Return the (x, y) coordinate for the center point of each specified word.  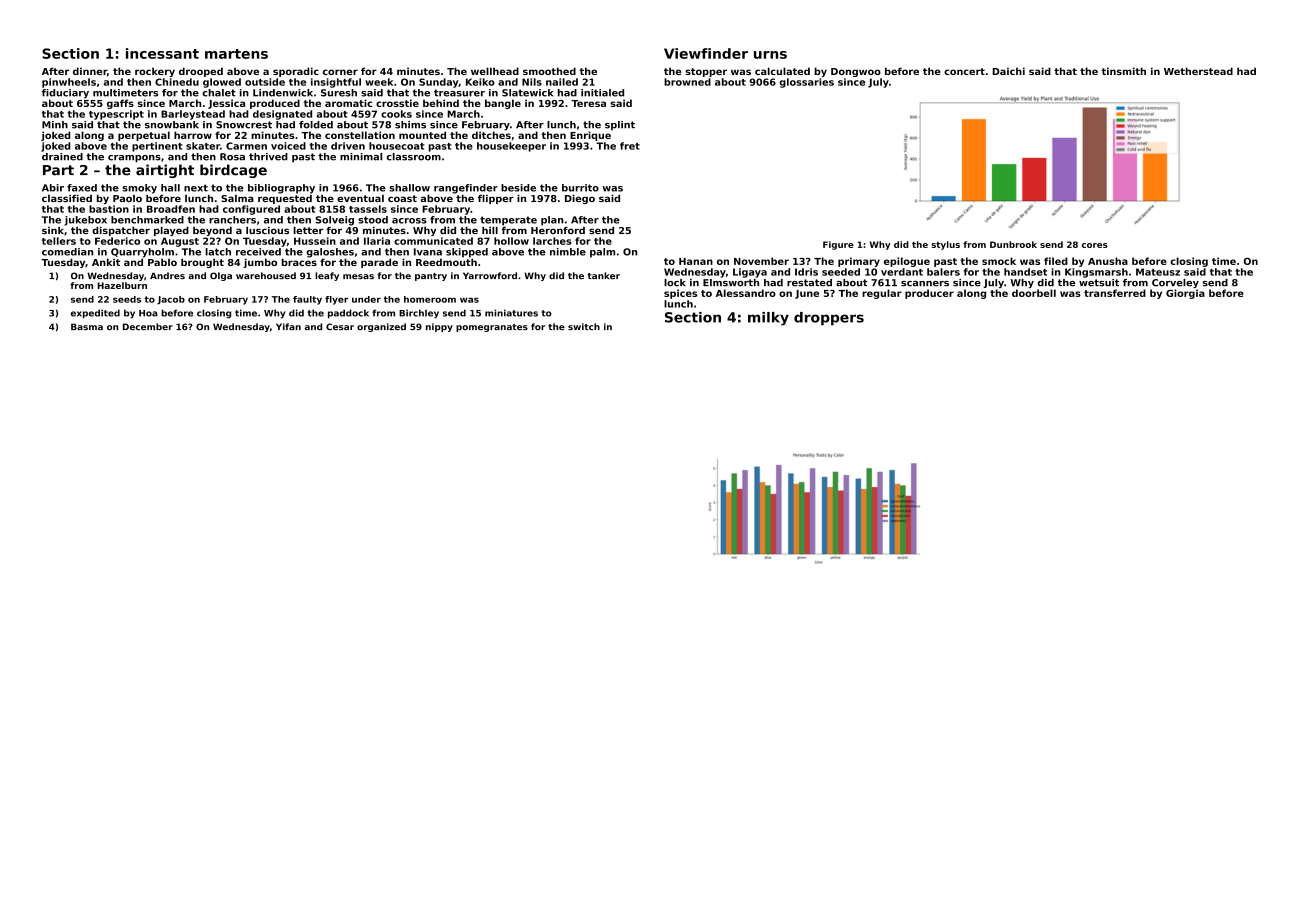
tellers (59, 241)
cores (1095, 245)
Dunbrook (1013, 244)
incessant (162, 53)
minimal (361, 157)
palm (602, 253)
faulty (307, 300)
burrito (580, 188)
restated (809, 283)
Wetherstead (1198, 71)
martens (236, 54)
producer (929, 294)
